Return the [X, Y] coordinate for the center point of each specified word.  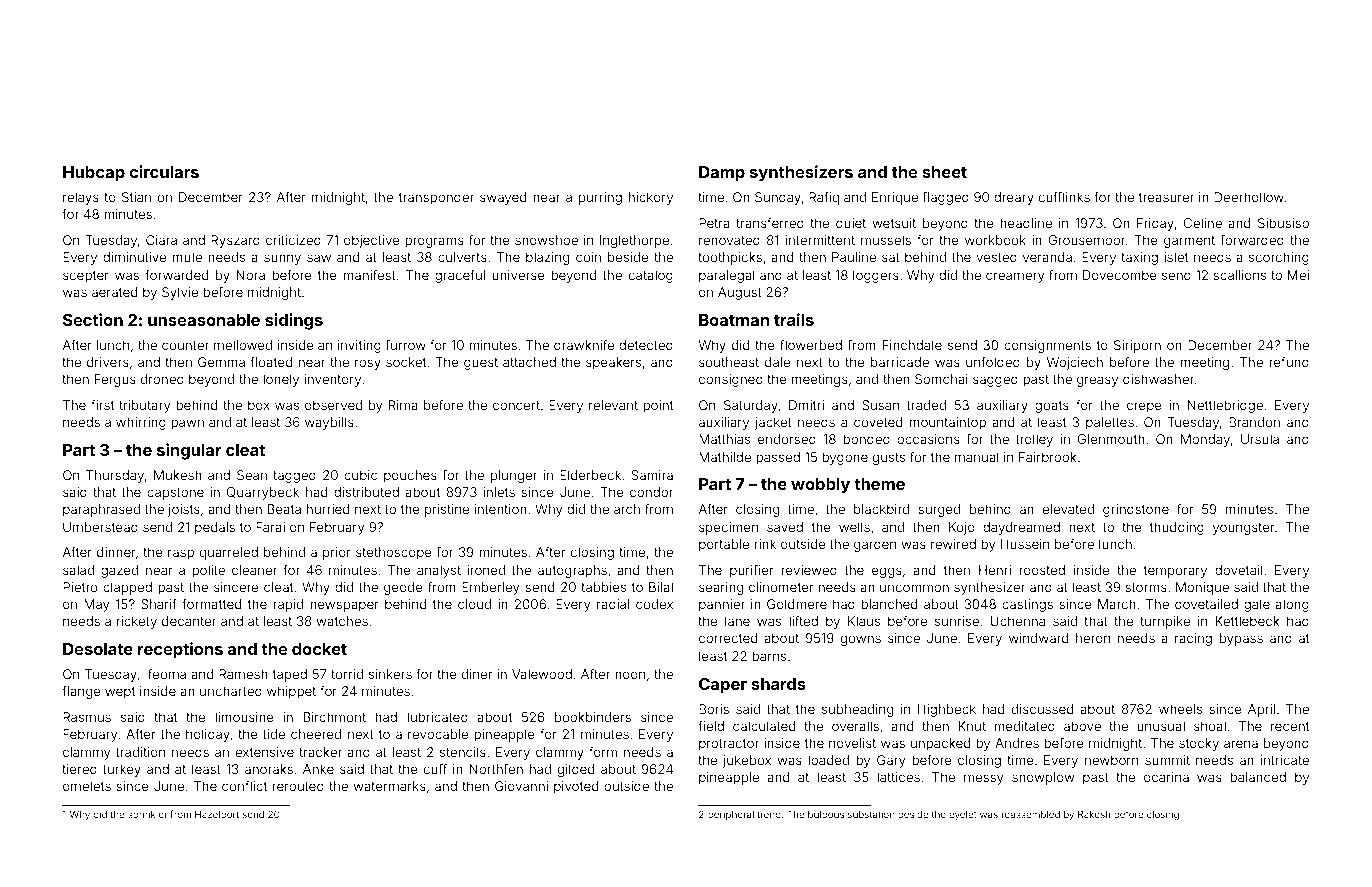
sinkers [390, 674]
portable [724, 545]
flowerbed [811, 345]
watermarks [389, 786]
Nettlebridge [1225, 406]
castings [1027, 605]
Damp [722, 174]
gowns [861, 640]
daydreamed [1021, 528]
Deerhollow [1249, 197]
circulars [164, 171]
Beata [284, 509]
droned [162, 379]
